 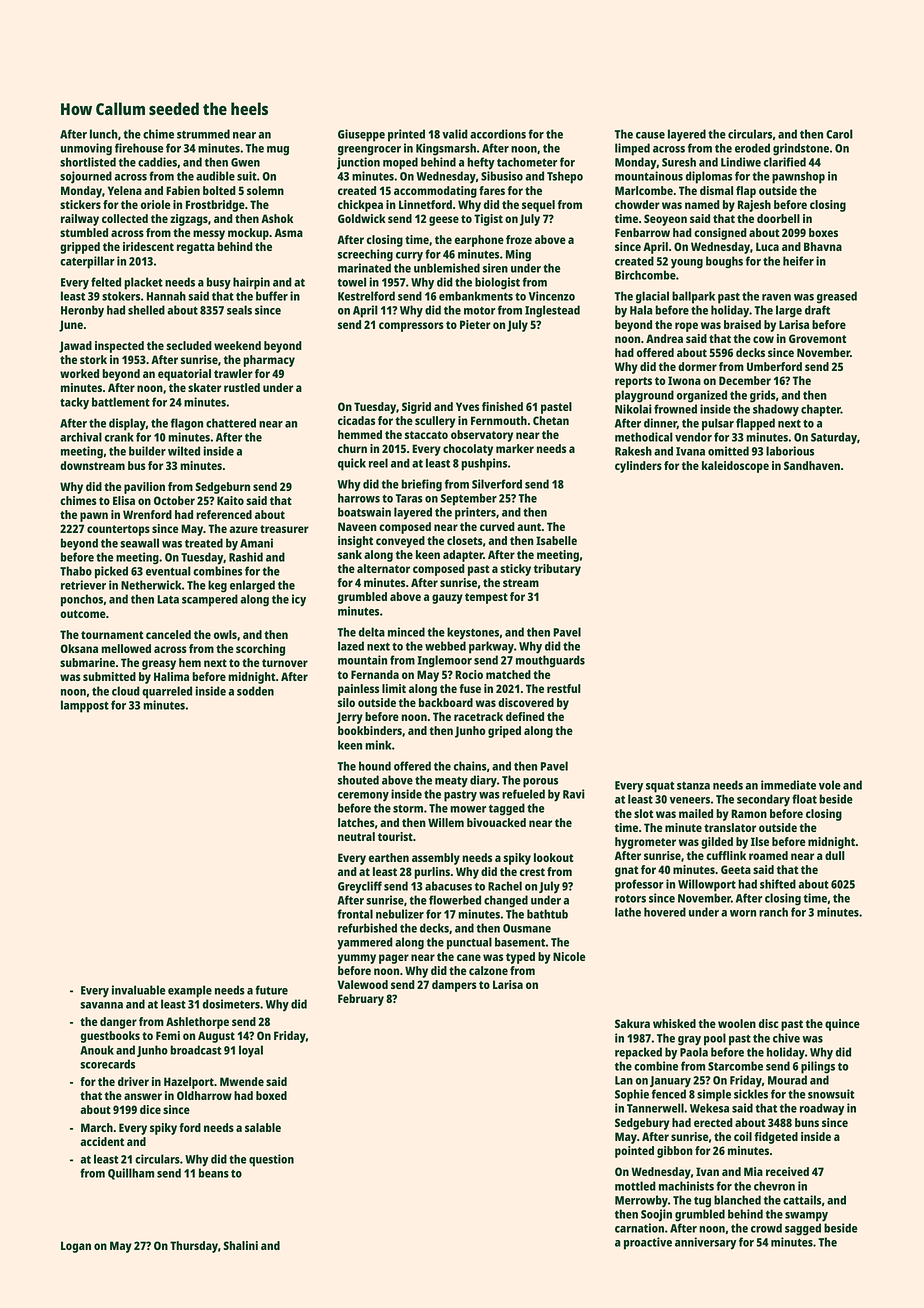 I want to click on Logan, so click(x=76, y=1247).
